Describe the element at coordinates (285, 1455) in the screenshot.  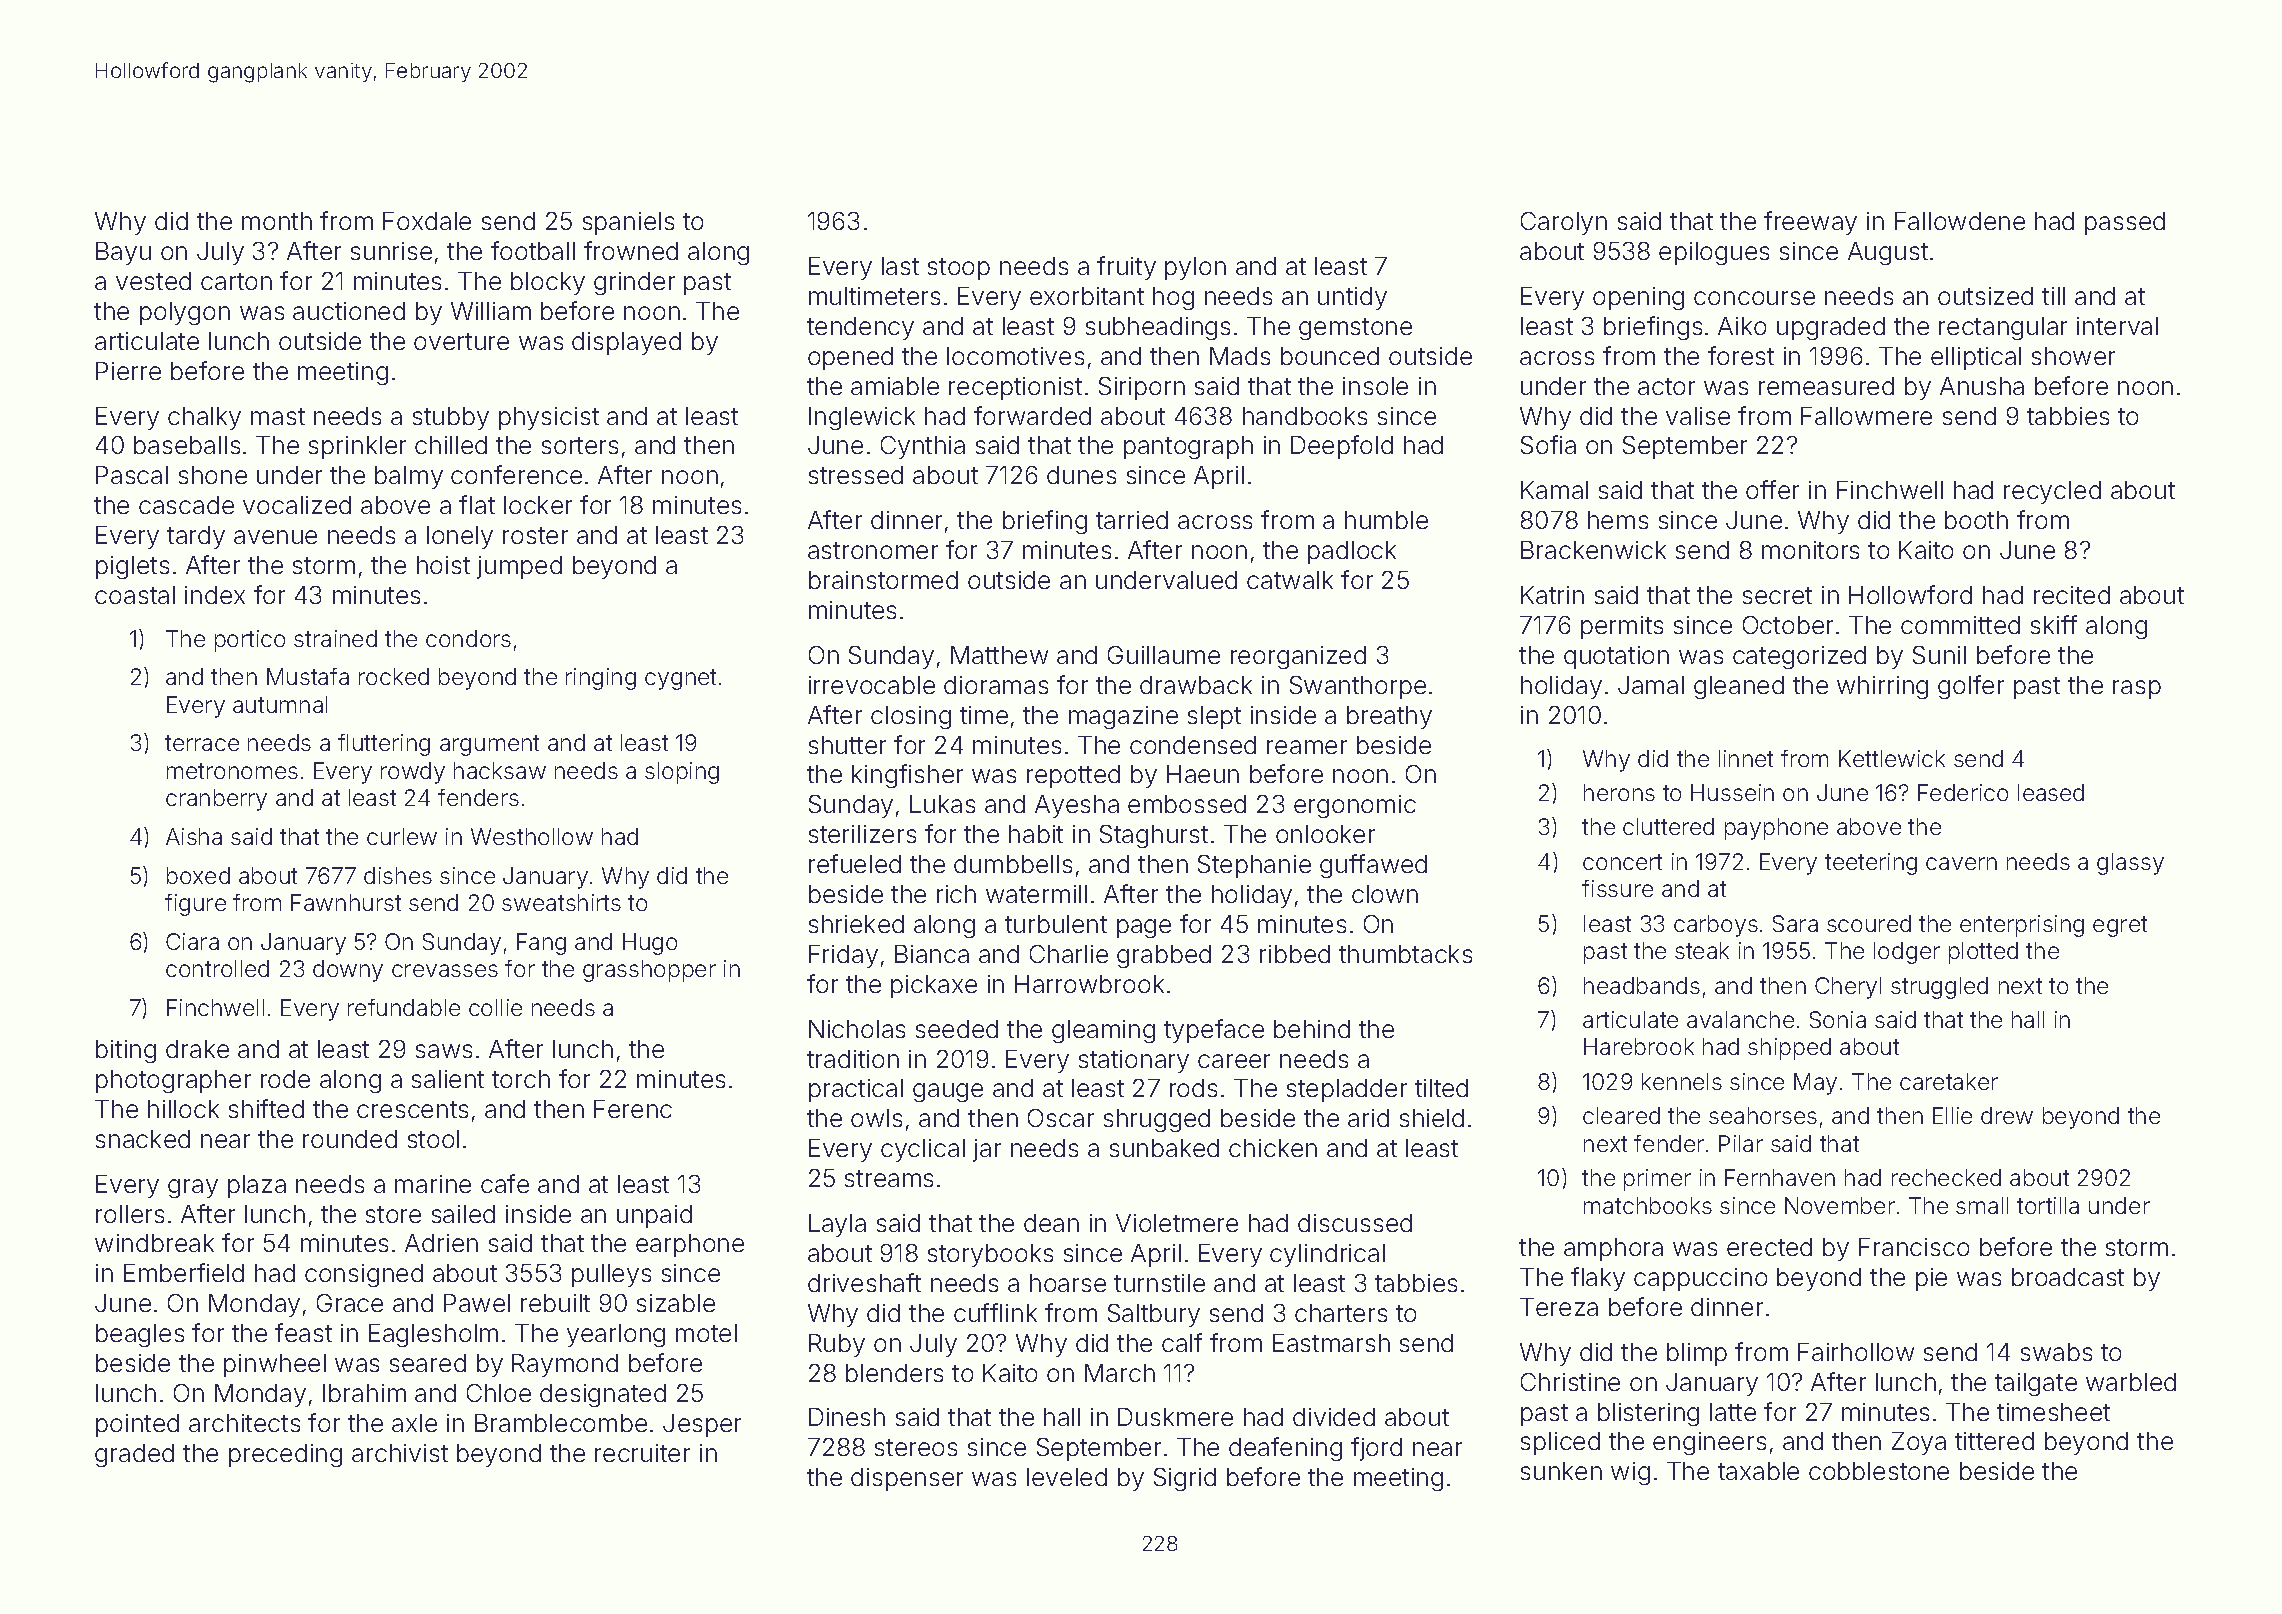
I see `preceding` at that location.
